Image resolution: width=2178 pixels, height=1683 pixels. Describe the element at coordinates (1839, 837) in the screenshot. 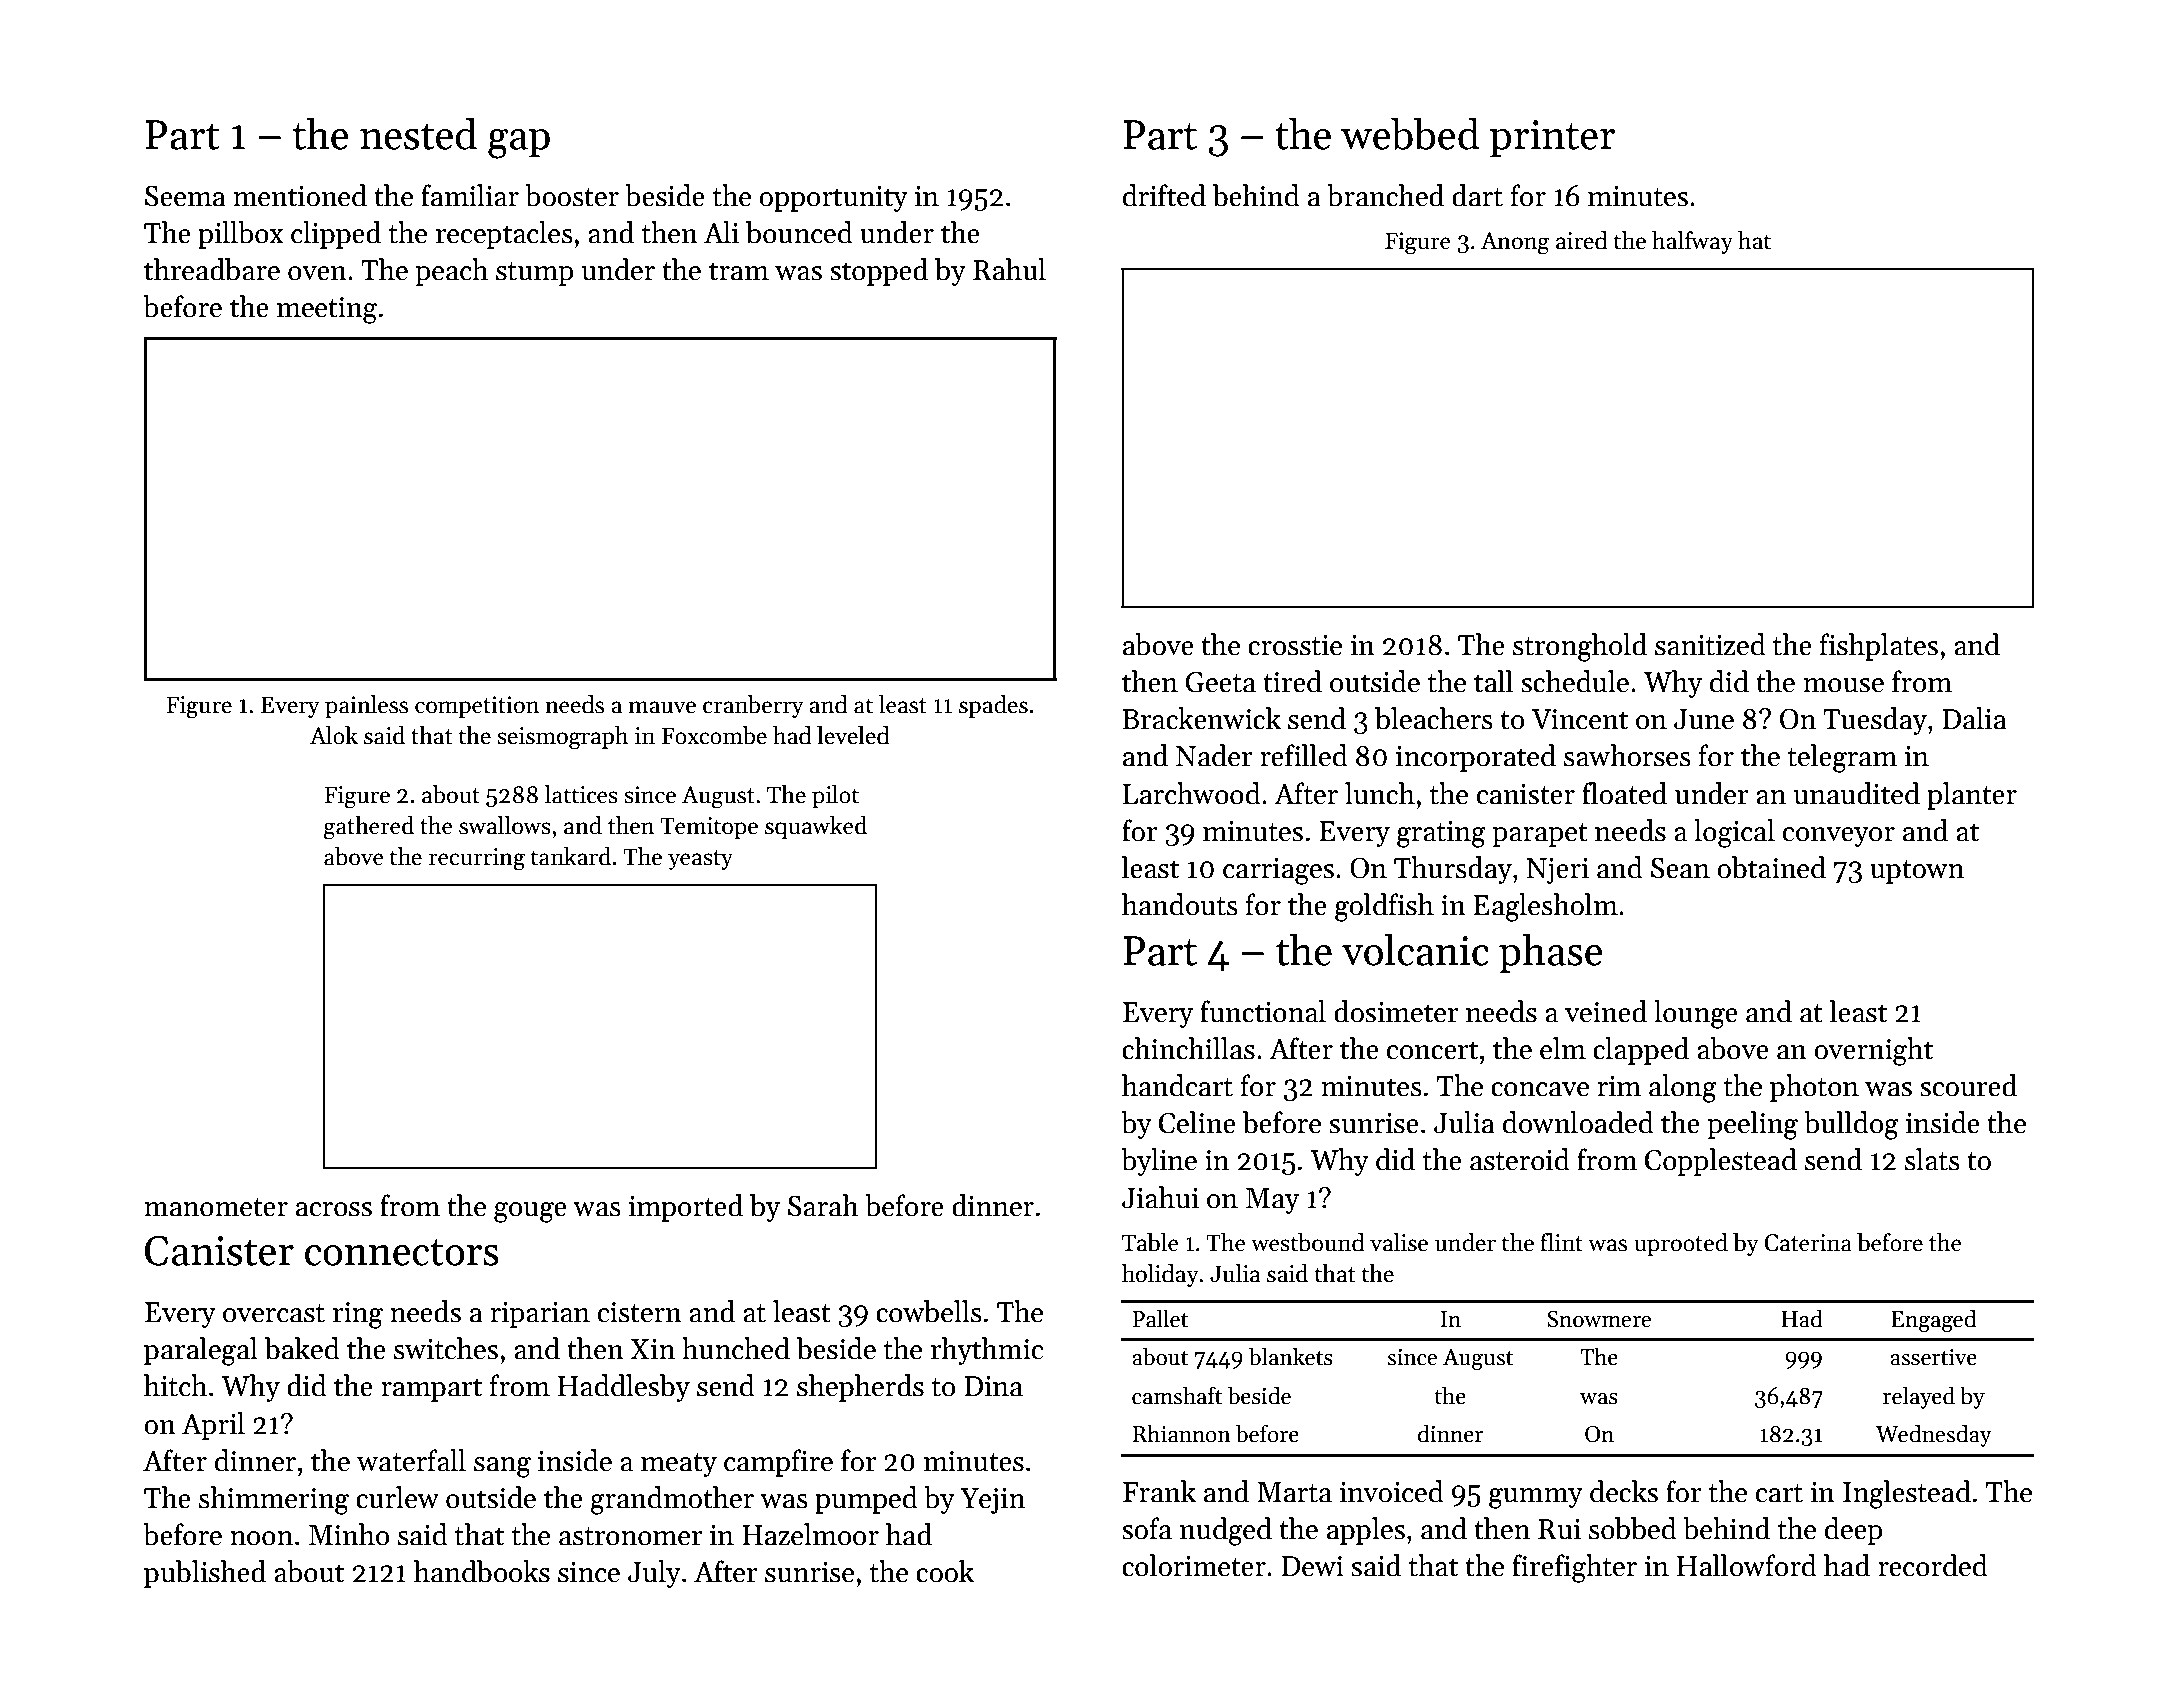

I see `conveyor` at that location.
